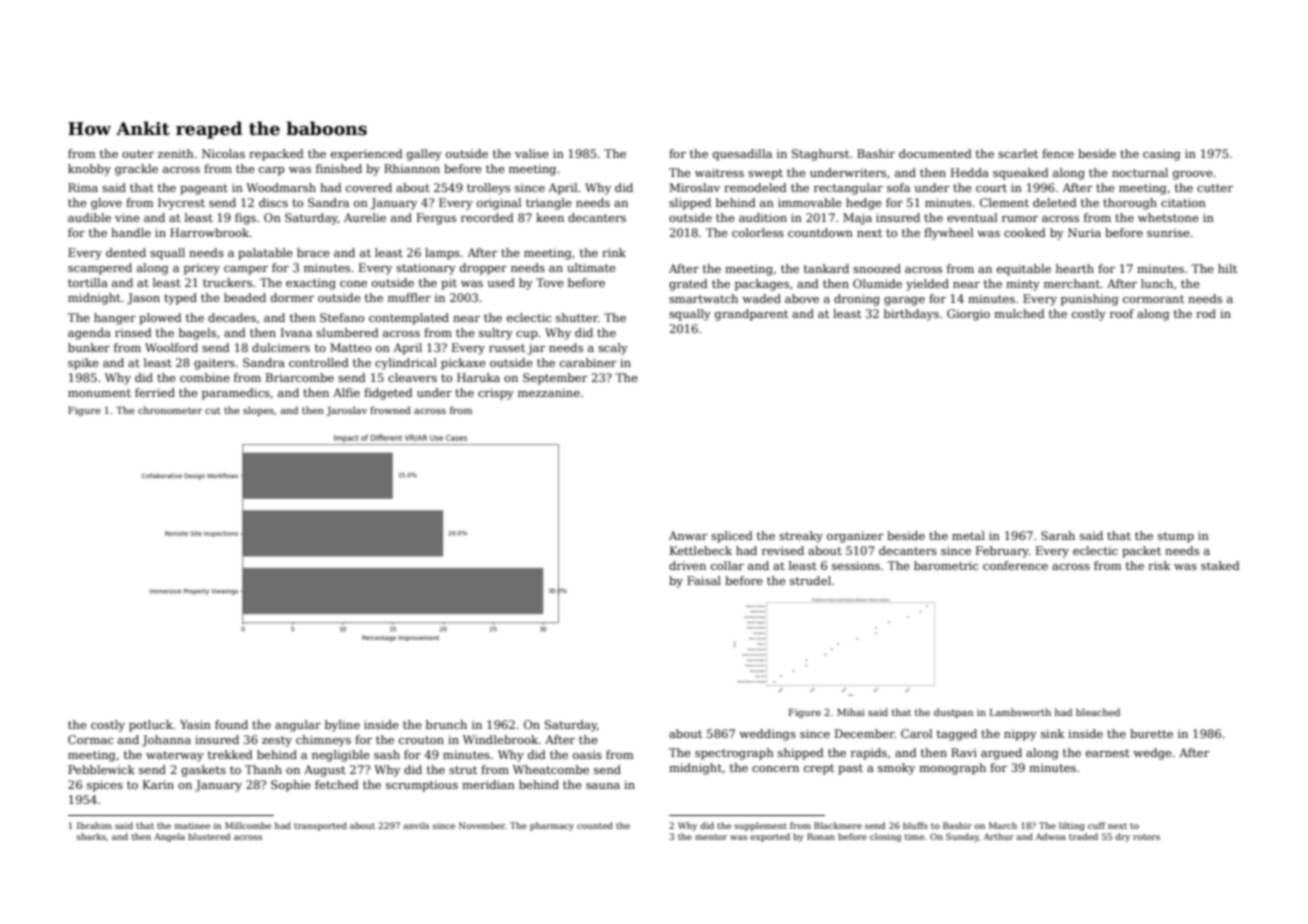 This screenshot has height=924, width=1308. I want to click on chronometer, so click(170, 410).
